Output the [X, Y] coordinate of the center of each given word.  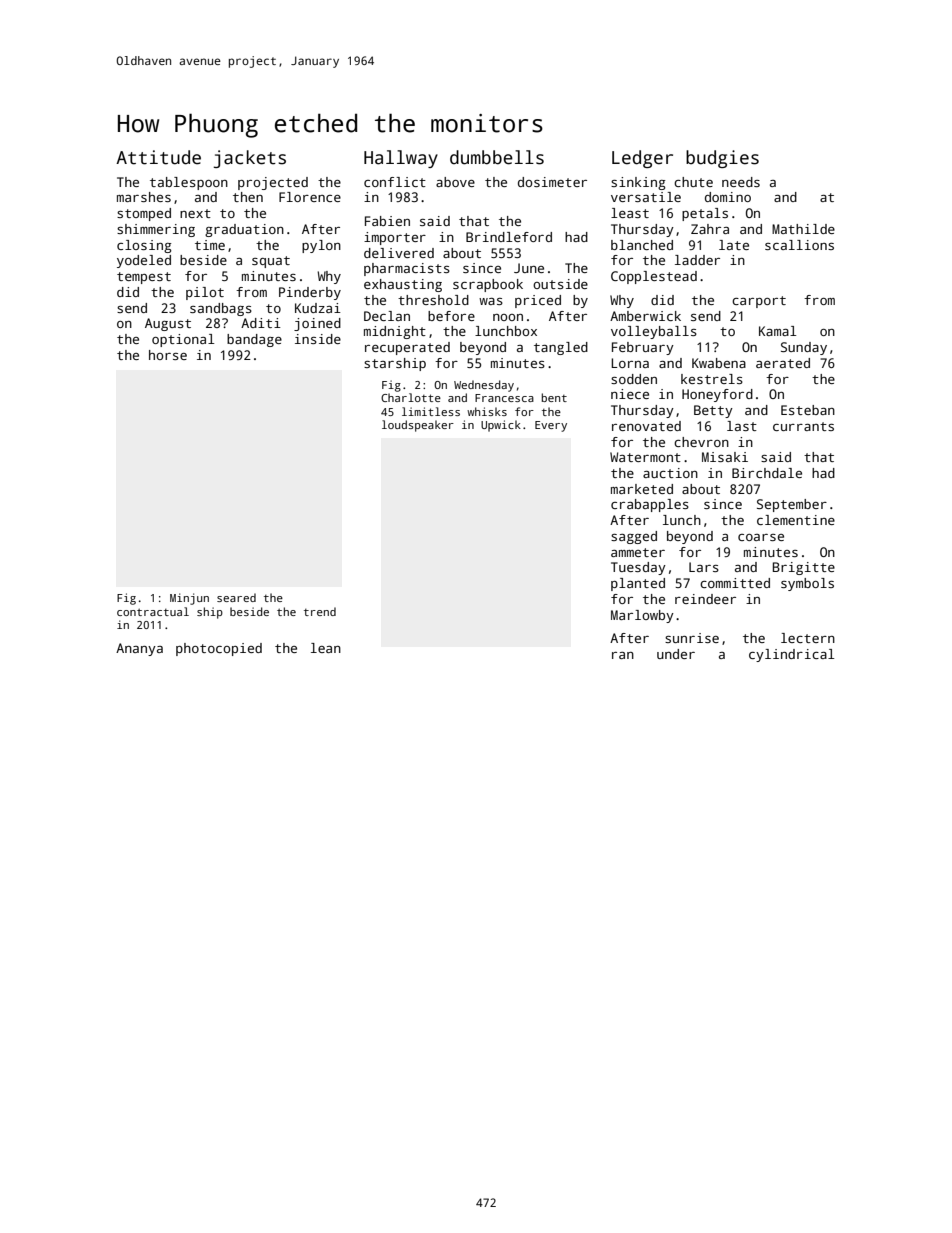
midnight [395, 332]
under [676, 654]
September [792, 505]
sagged [634, 537]
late [734, 245]
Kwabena [719, 363]
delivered [399, 253]
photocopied [219, 649]
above [455, 182]
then [248, 197]
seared [236, 597]
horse [168, 355]
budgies [722, 159]
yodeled [144, 261]
